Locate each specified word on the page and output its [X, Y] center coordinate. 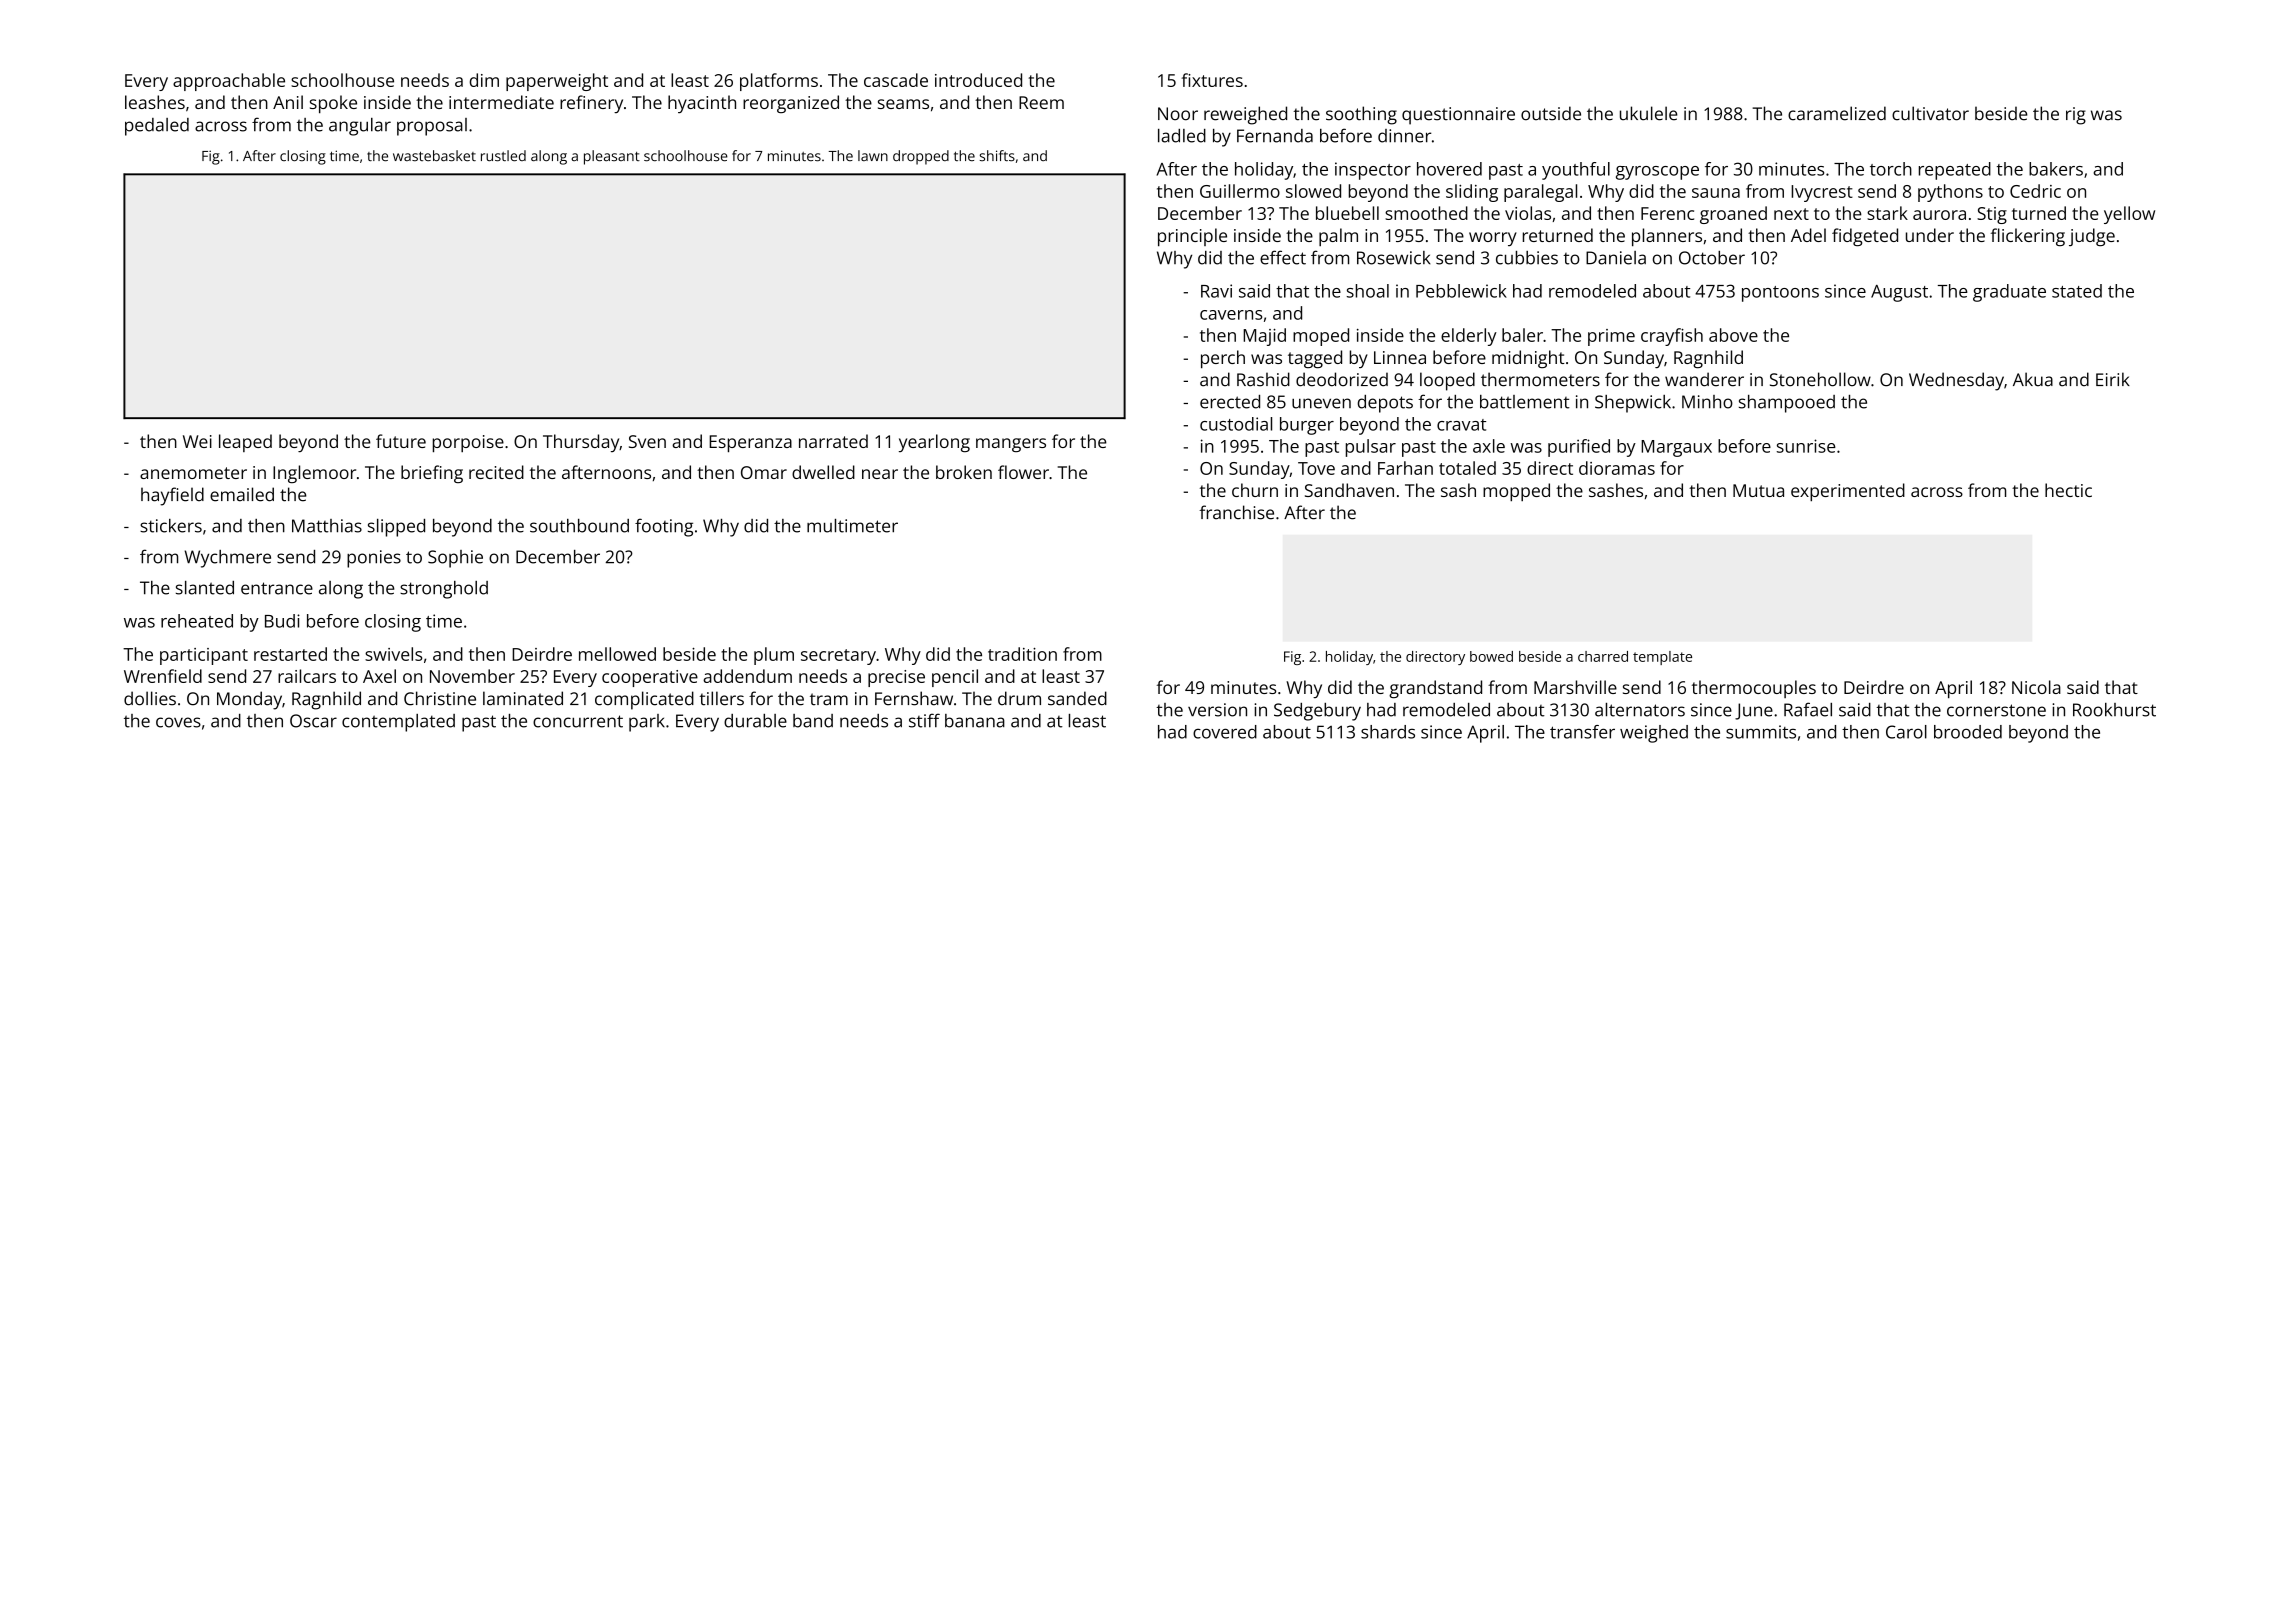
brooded [1968, 732]
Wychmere [227, 559]
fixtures [1212, 80]
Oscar [313, 721]
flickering [2028, 237]
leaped [245, 443]
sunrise [1806, 446]
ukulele [1649, 113]
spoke [333, 104]
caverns [1231, 315]
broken [964, 472]
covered [1225, 732]
